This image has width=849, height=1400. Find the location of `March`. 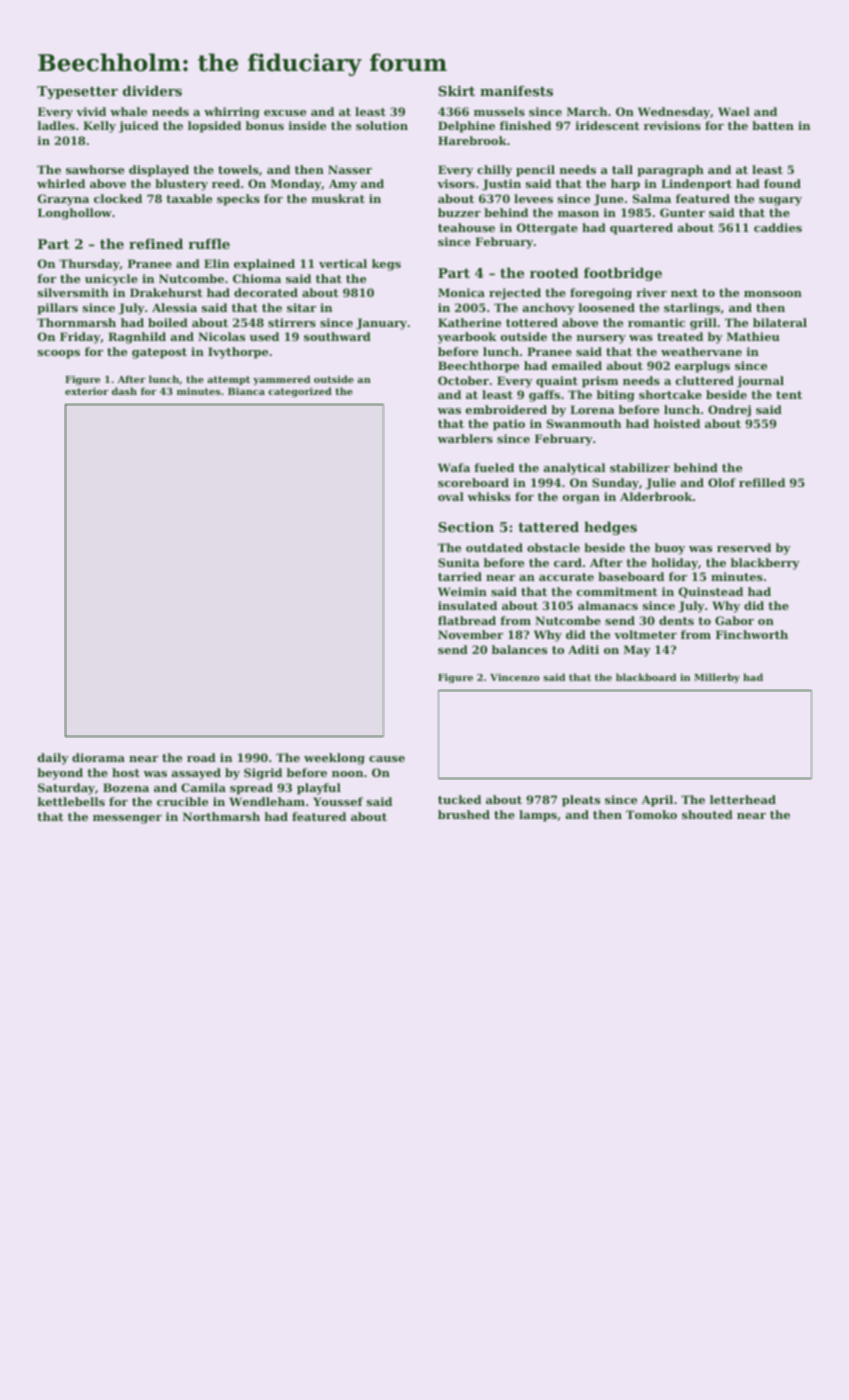

March is located at coordinates (587, 111).
